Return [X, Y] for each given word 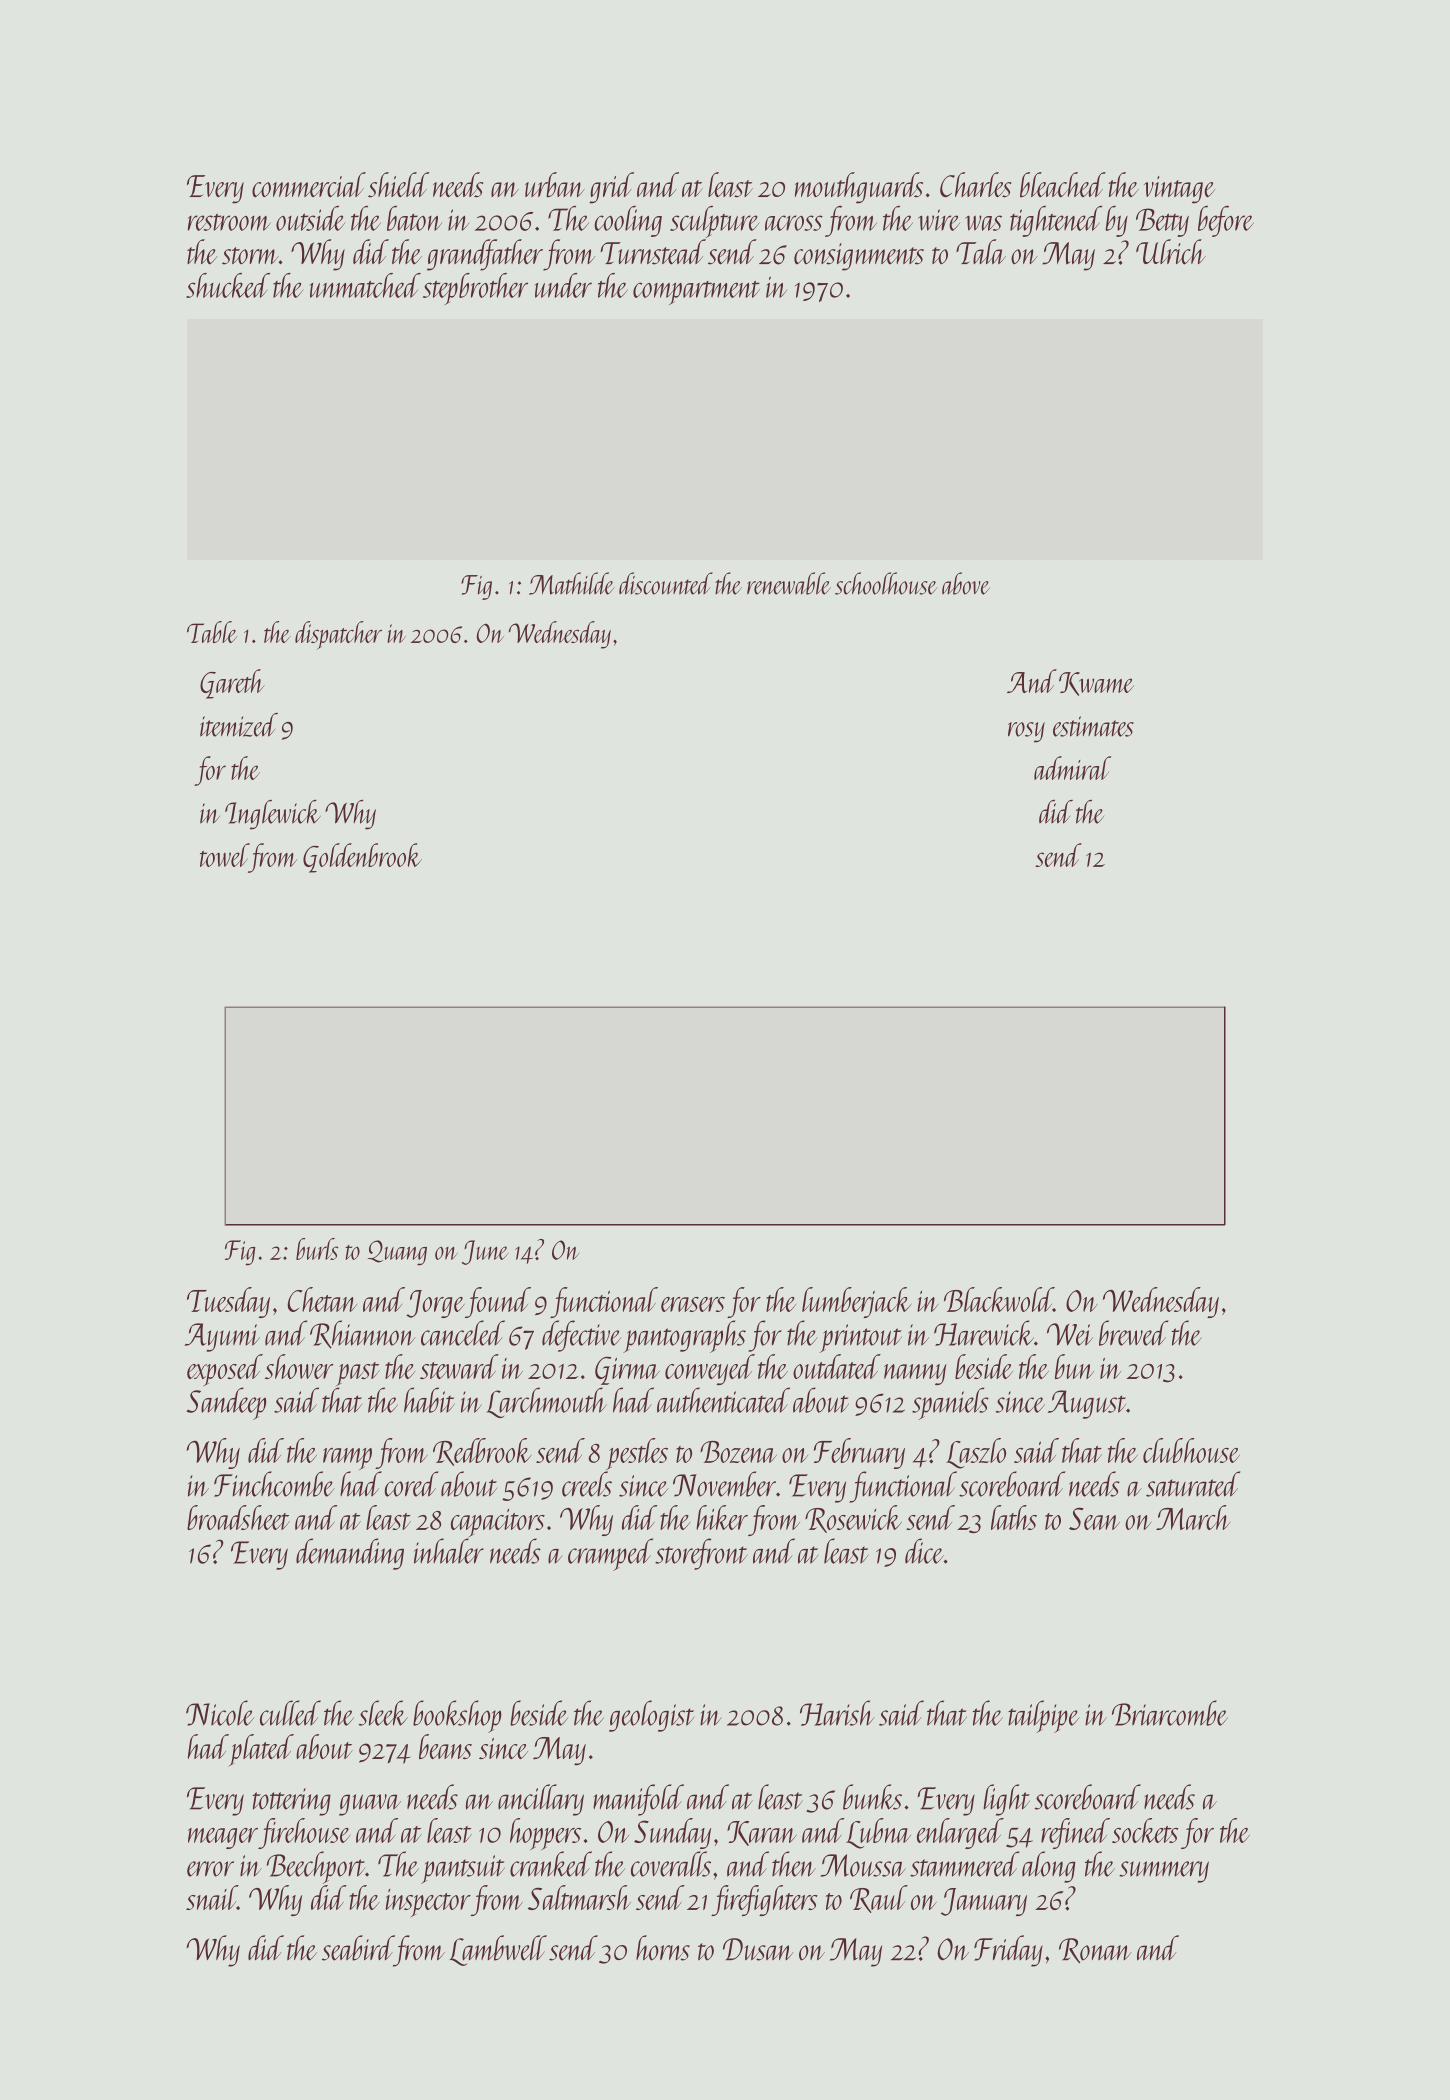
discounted [666, 583]
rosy [1026, 732]
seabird [358, 1948]
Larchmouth [546, 1402]
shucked [228, 285]
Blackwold [999, 1299]
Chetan [322, 1299]
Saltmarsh [579, 1897]
